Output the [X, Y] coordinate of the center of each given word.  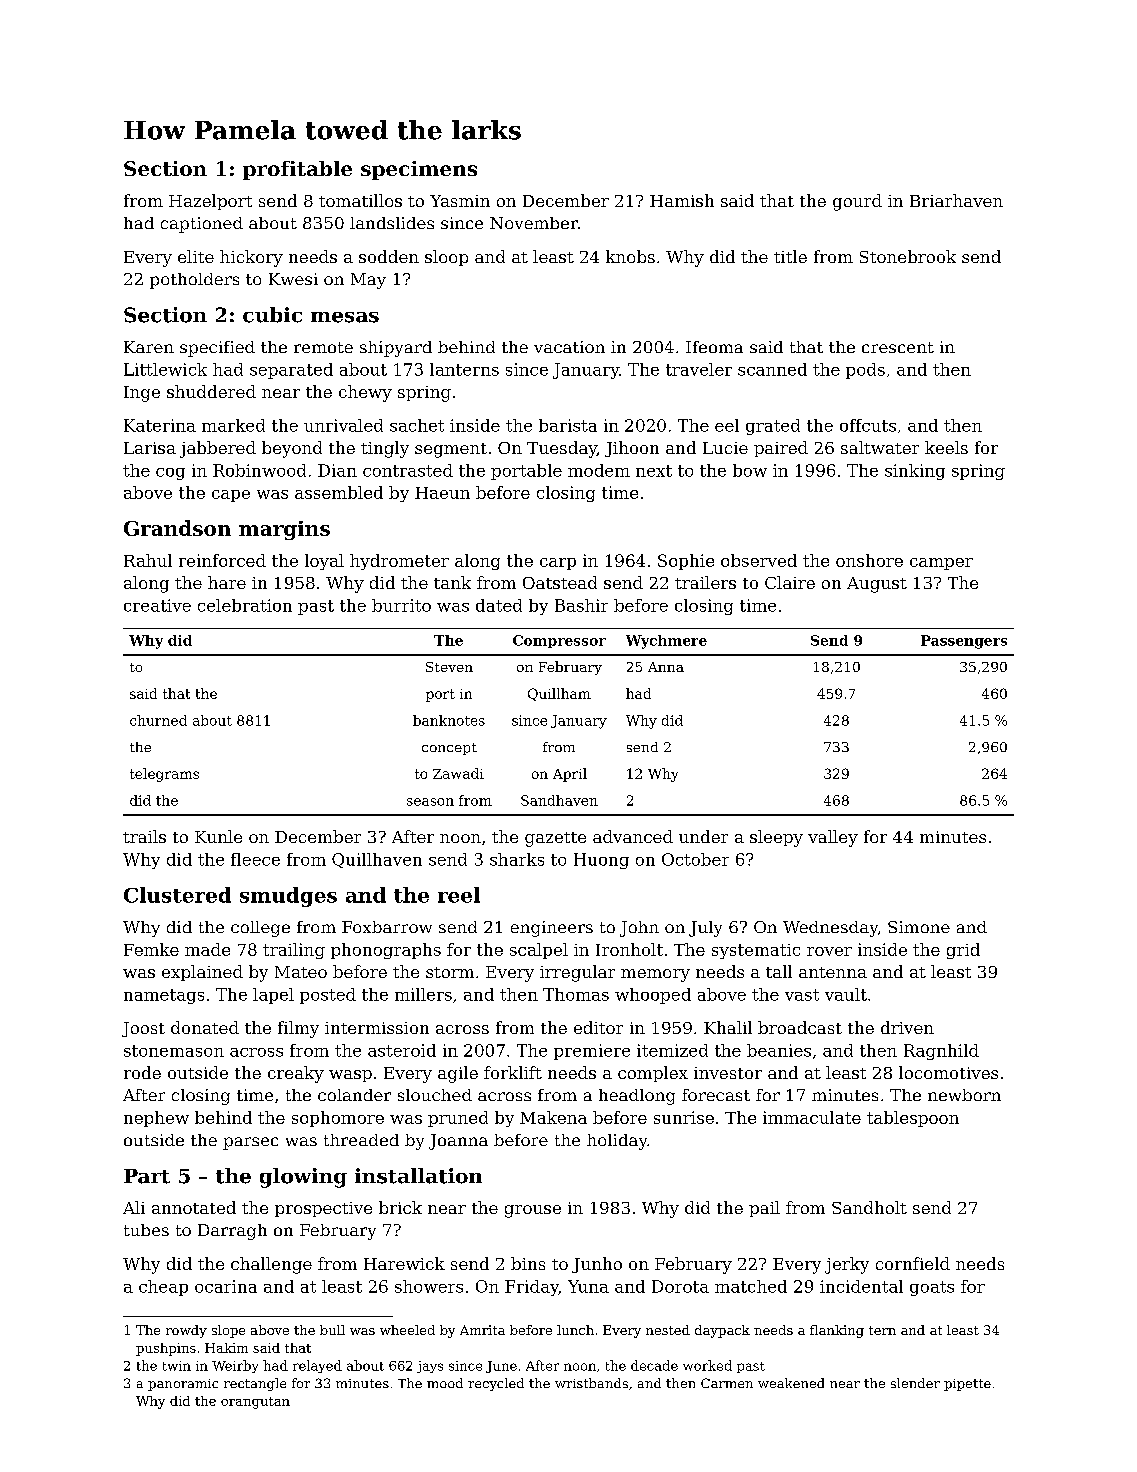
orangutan [255, 1403]
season [430, 802]
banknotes [449, 720]
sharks [517, 859]
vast [802, 995]
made [207, 949]
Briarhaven [956, 200]
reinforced [222, 560]
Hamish [682, 200]
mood [445, 1383]
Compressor [559, 641]
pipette [967, 1385]
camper [941, 564]
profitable [297, 170]
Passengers [964, 642]
